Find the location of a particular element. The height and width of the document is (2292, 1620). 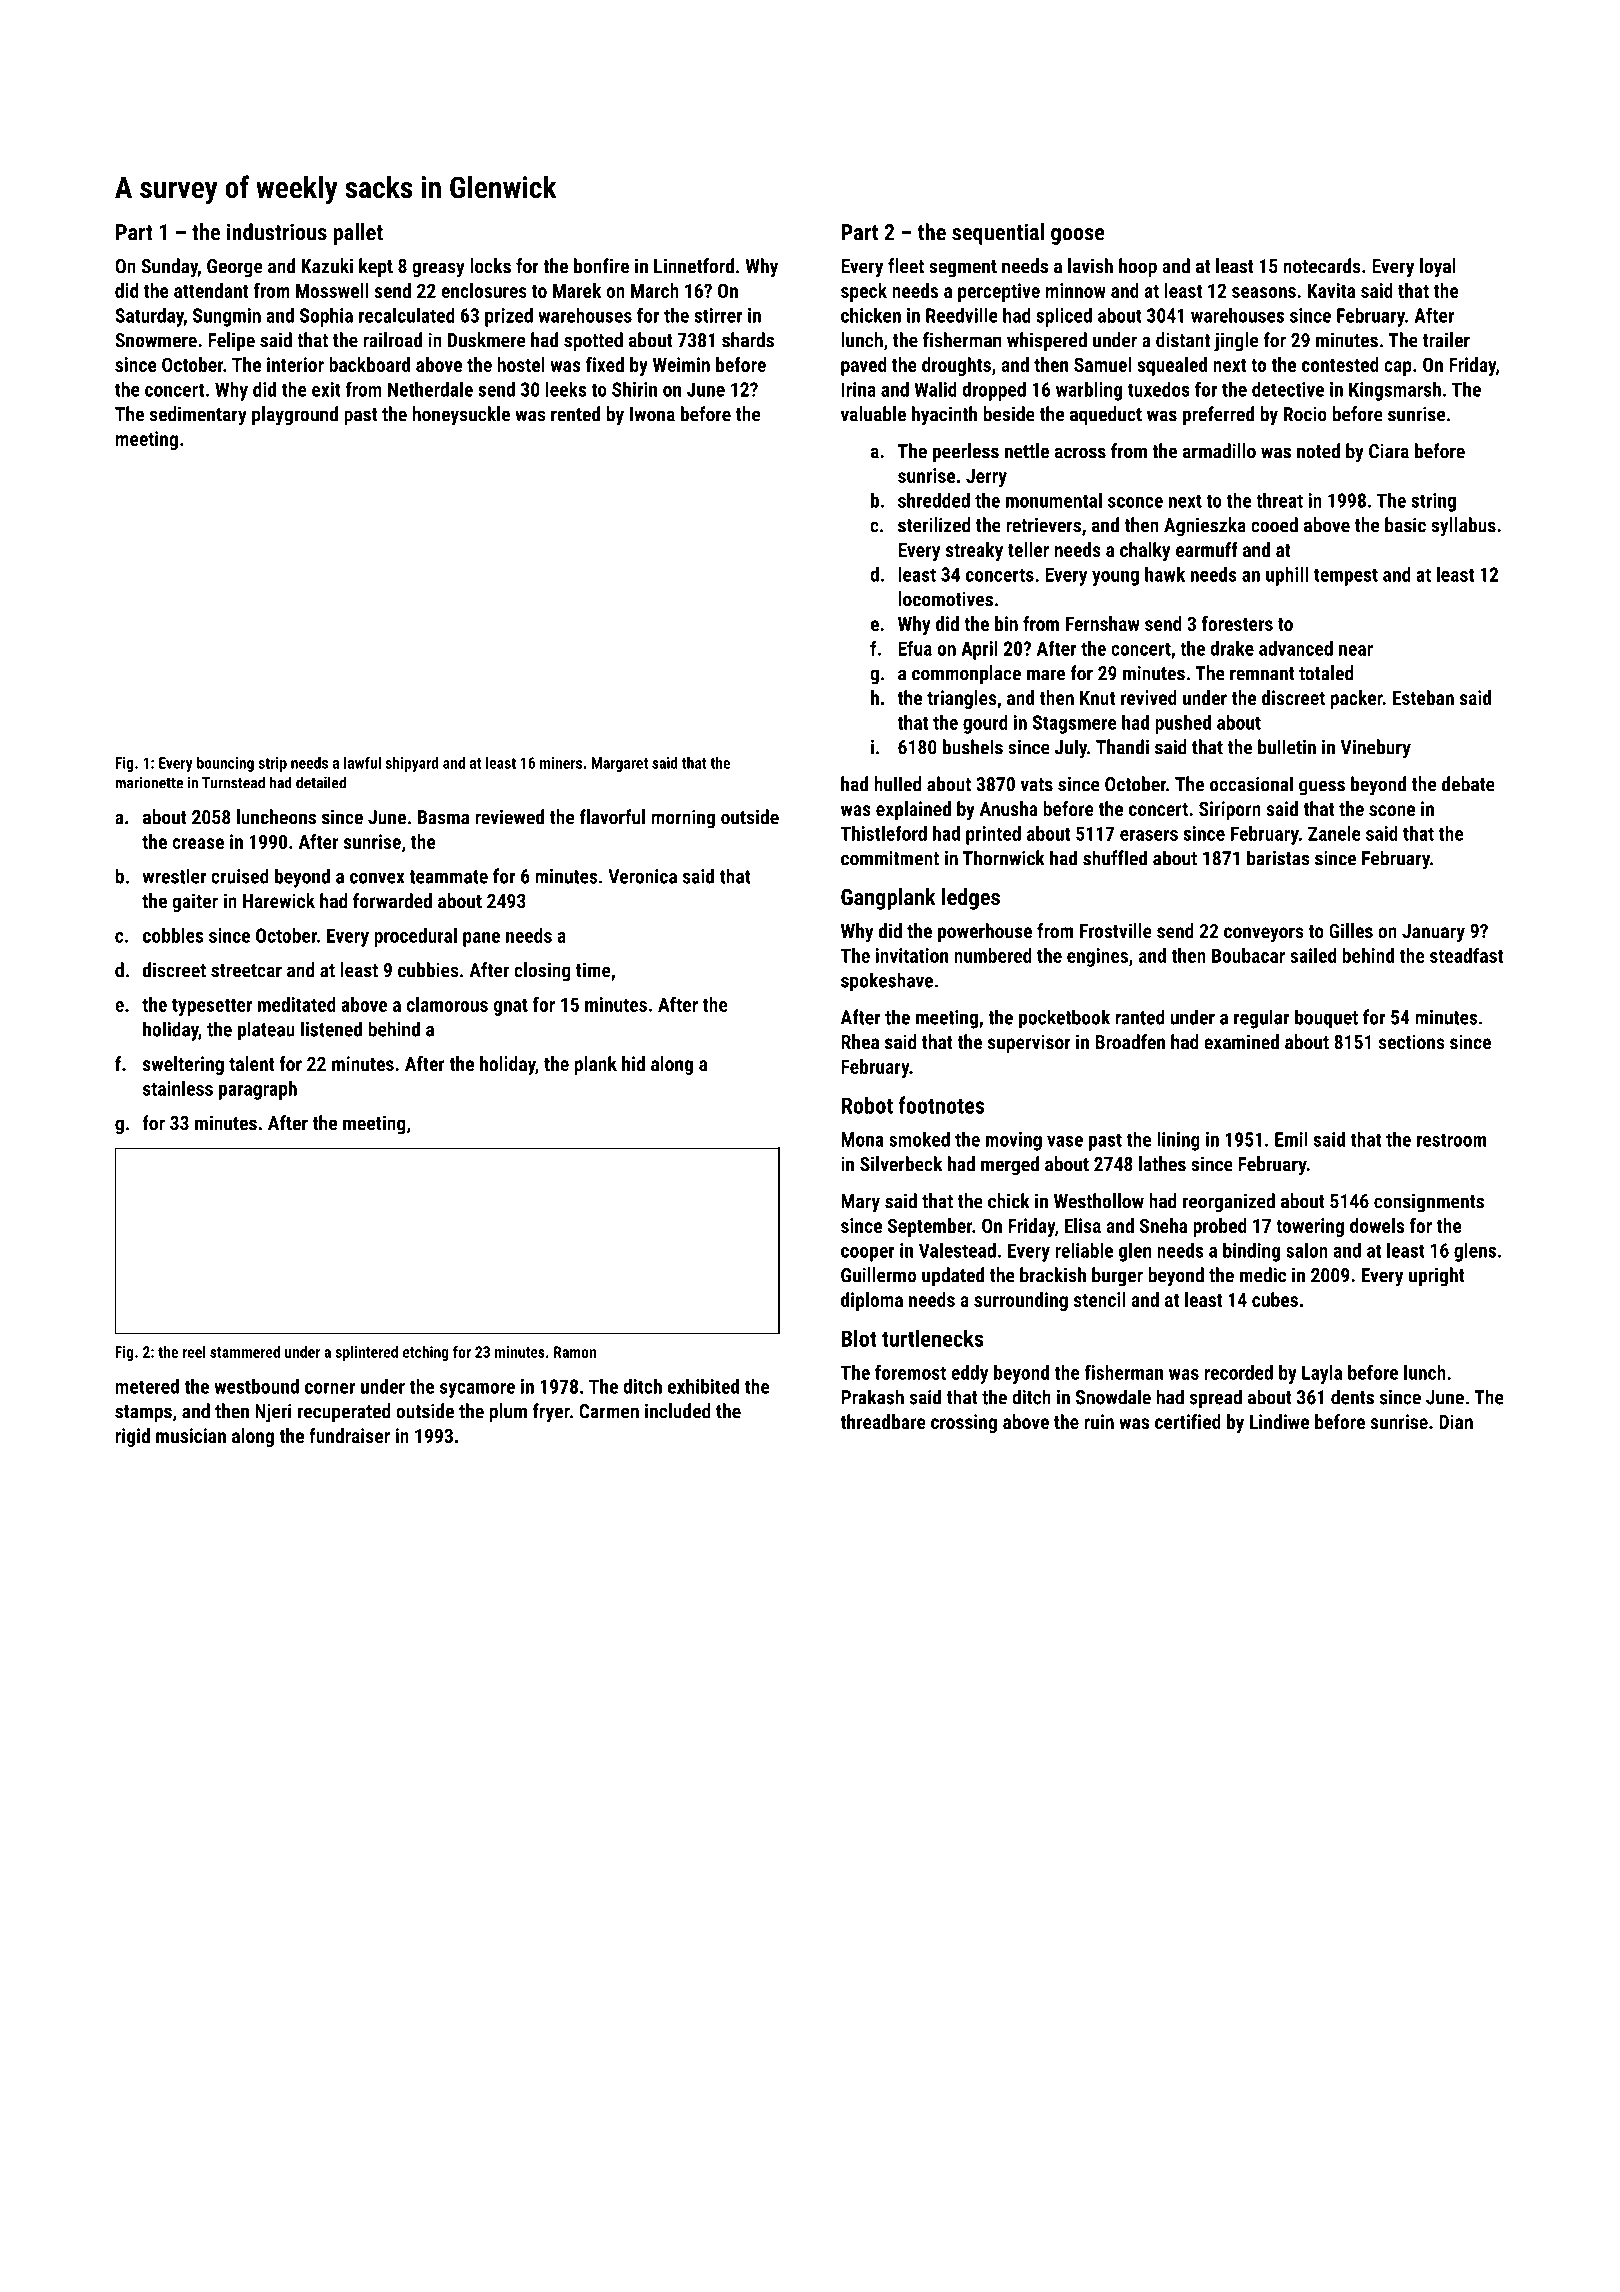

Iwona is located at coordinates (652, 414).
